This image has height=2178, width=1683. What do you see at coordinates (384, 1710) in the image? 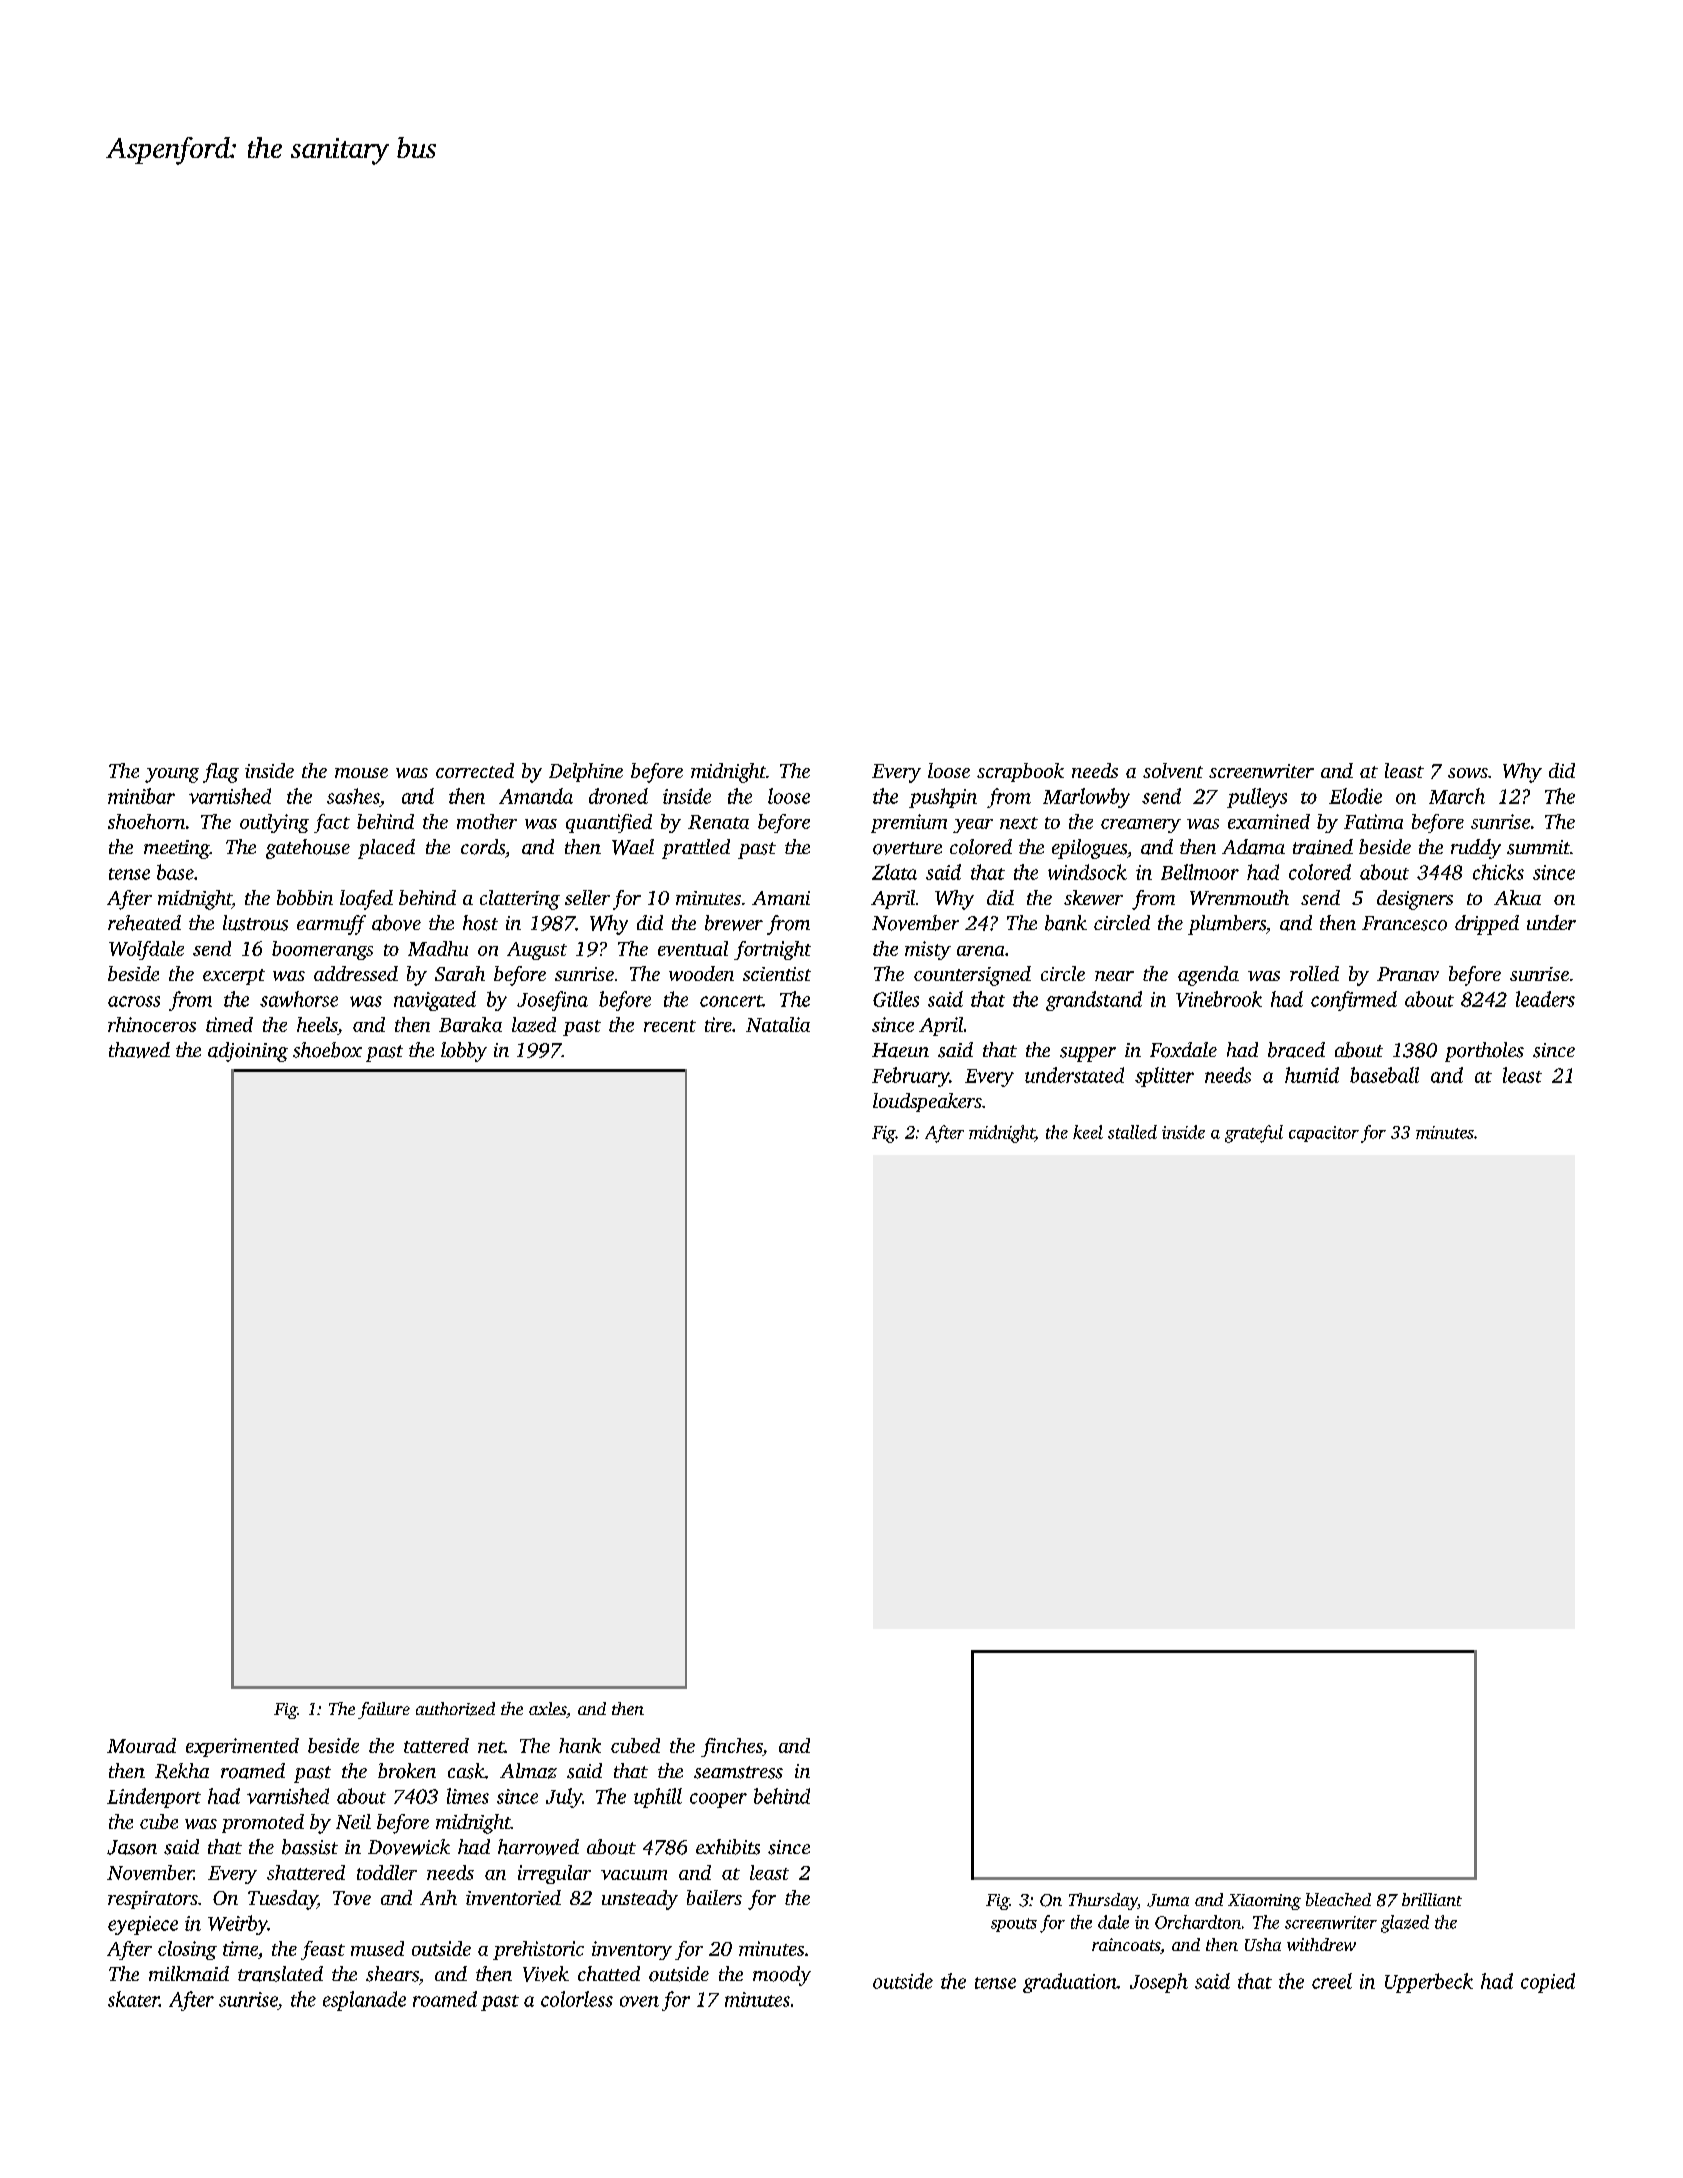
I see `failure` at bounding box center [384, 1710].
